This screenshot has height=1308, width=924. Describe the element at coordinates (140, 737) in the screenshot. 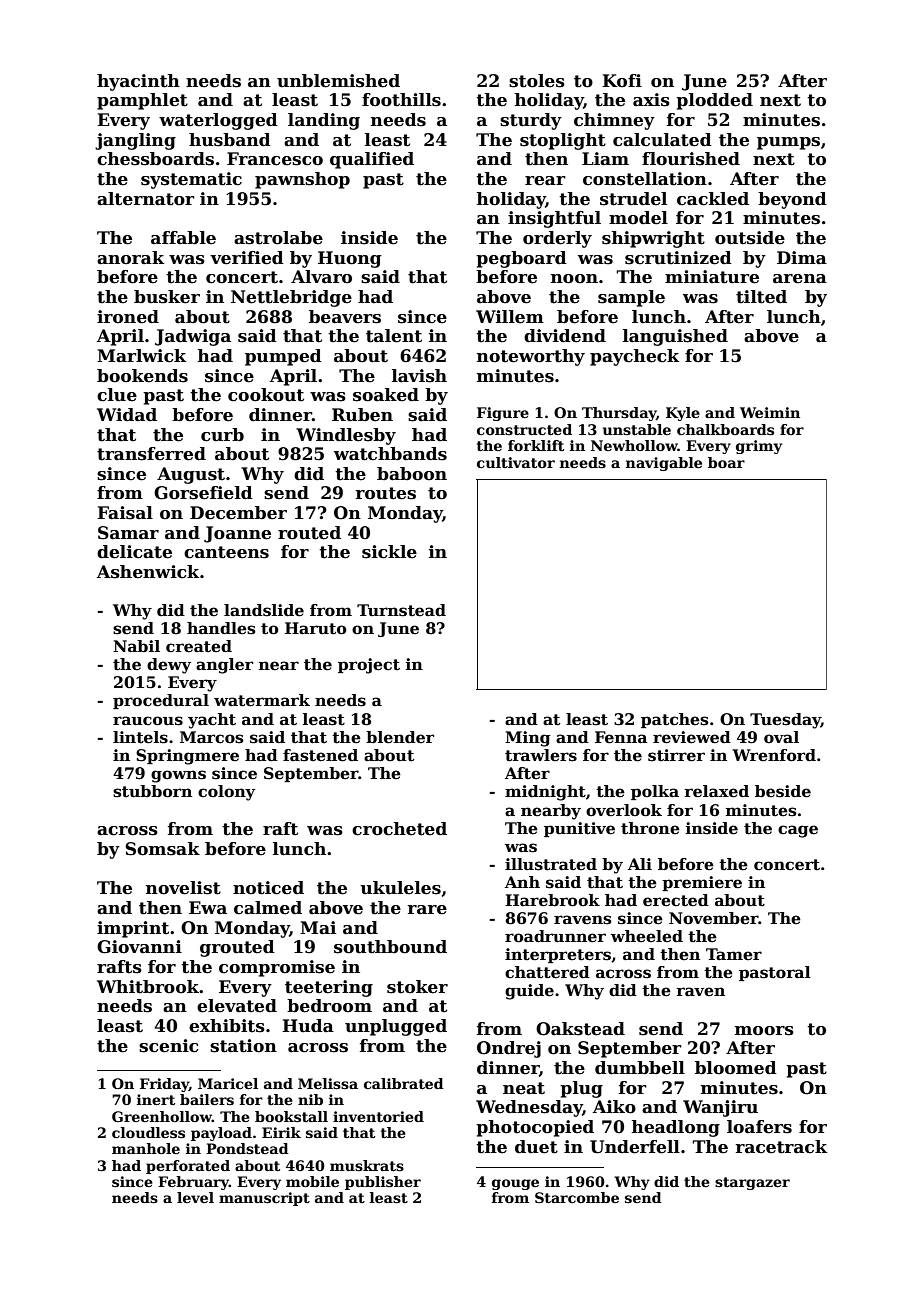

I see `lintels` at that location.
